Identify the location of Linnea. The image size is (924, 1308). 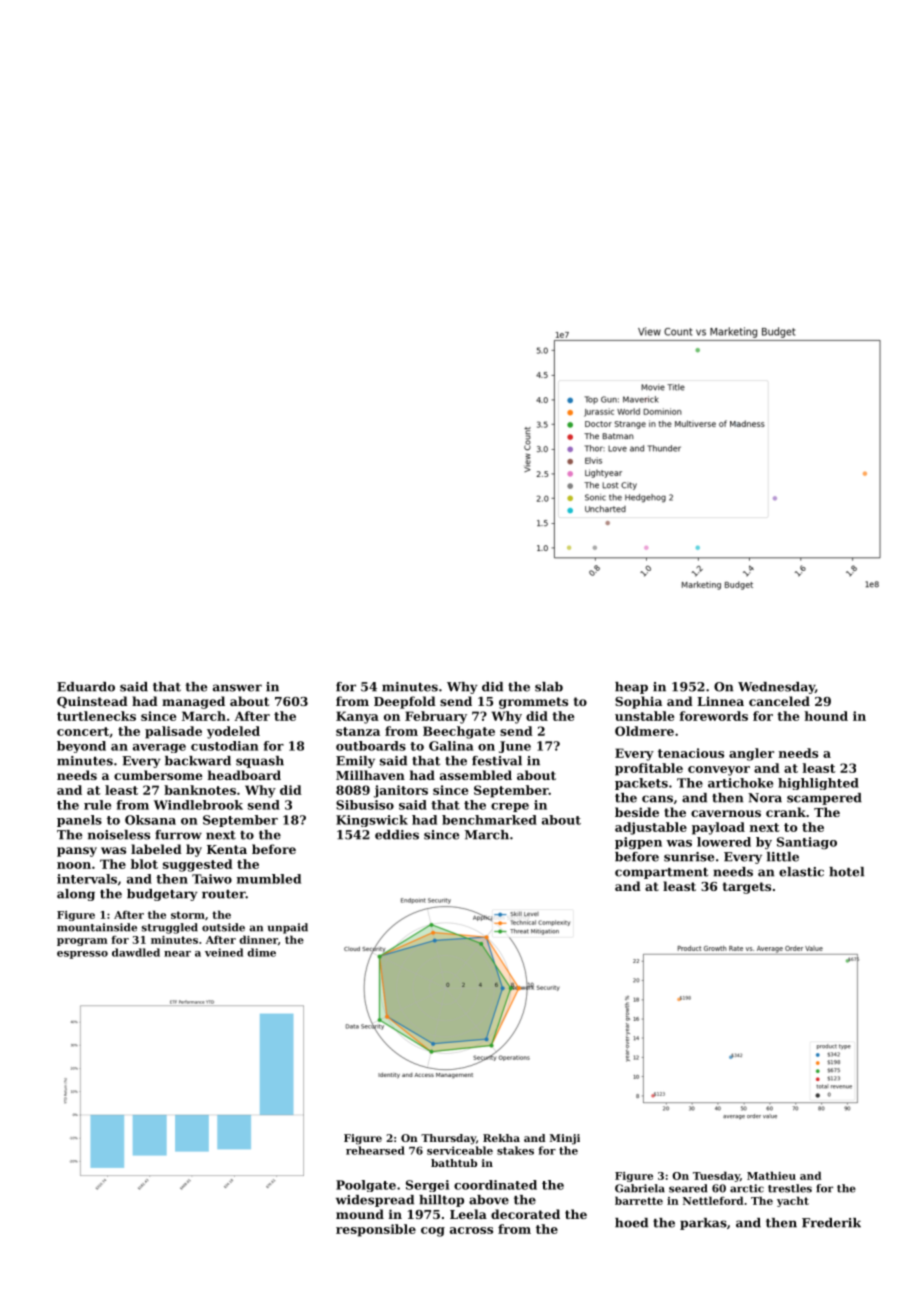
(720, 701).
